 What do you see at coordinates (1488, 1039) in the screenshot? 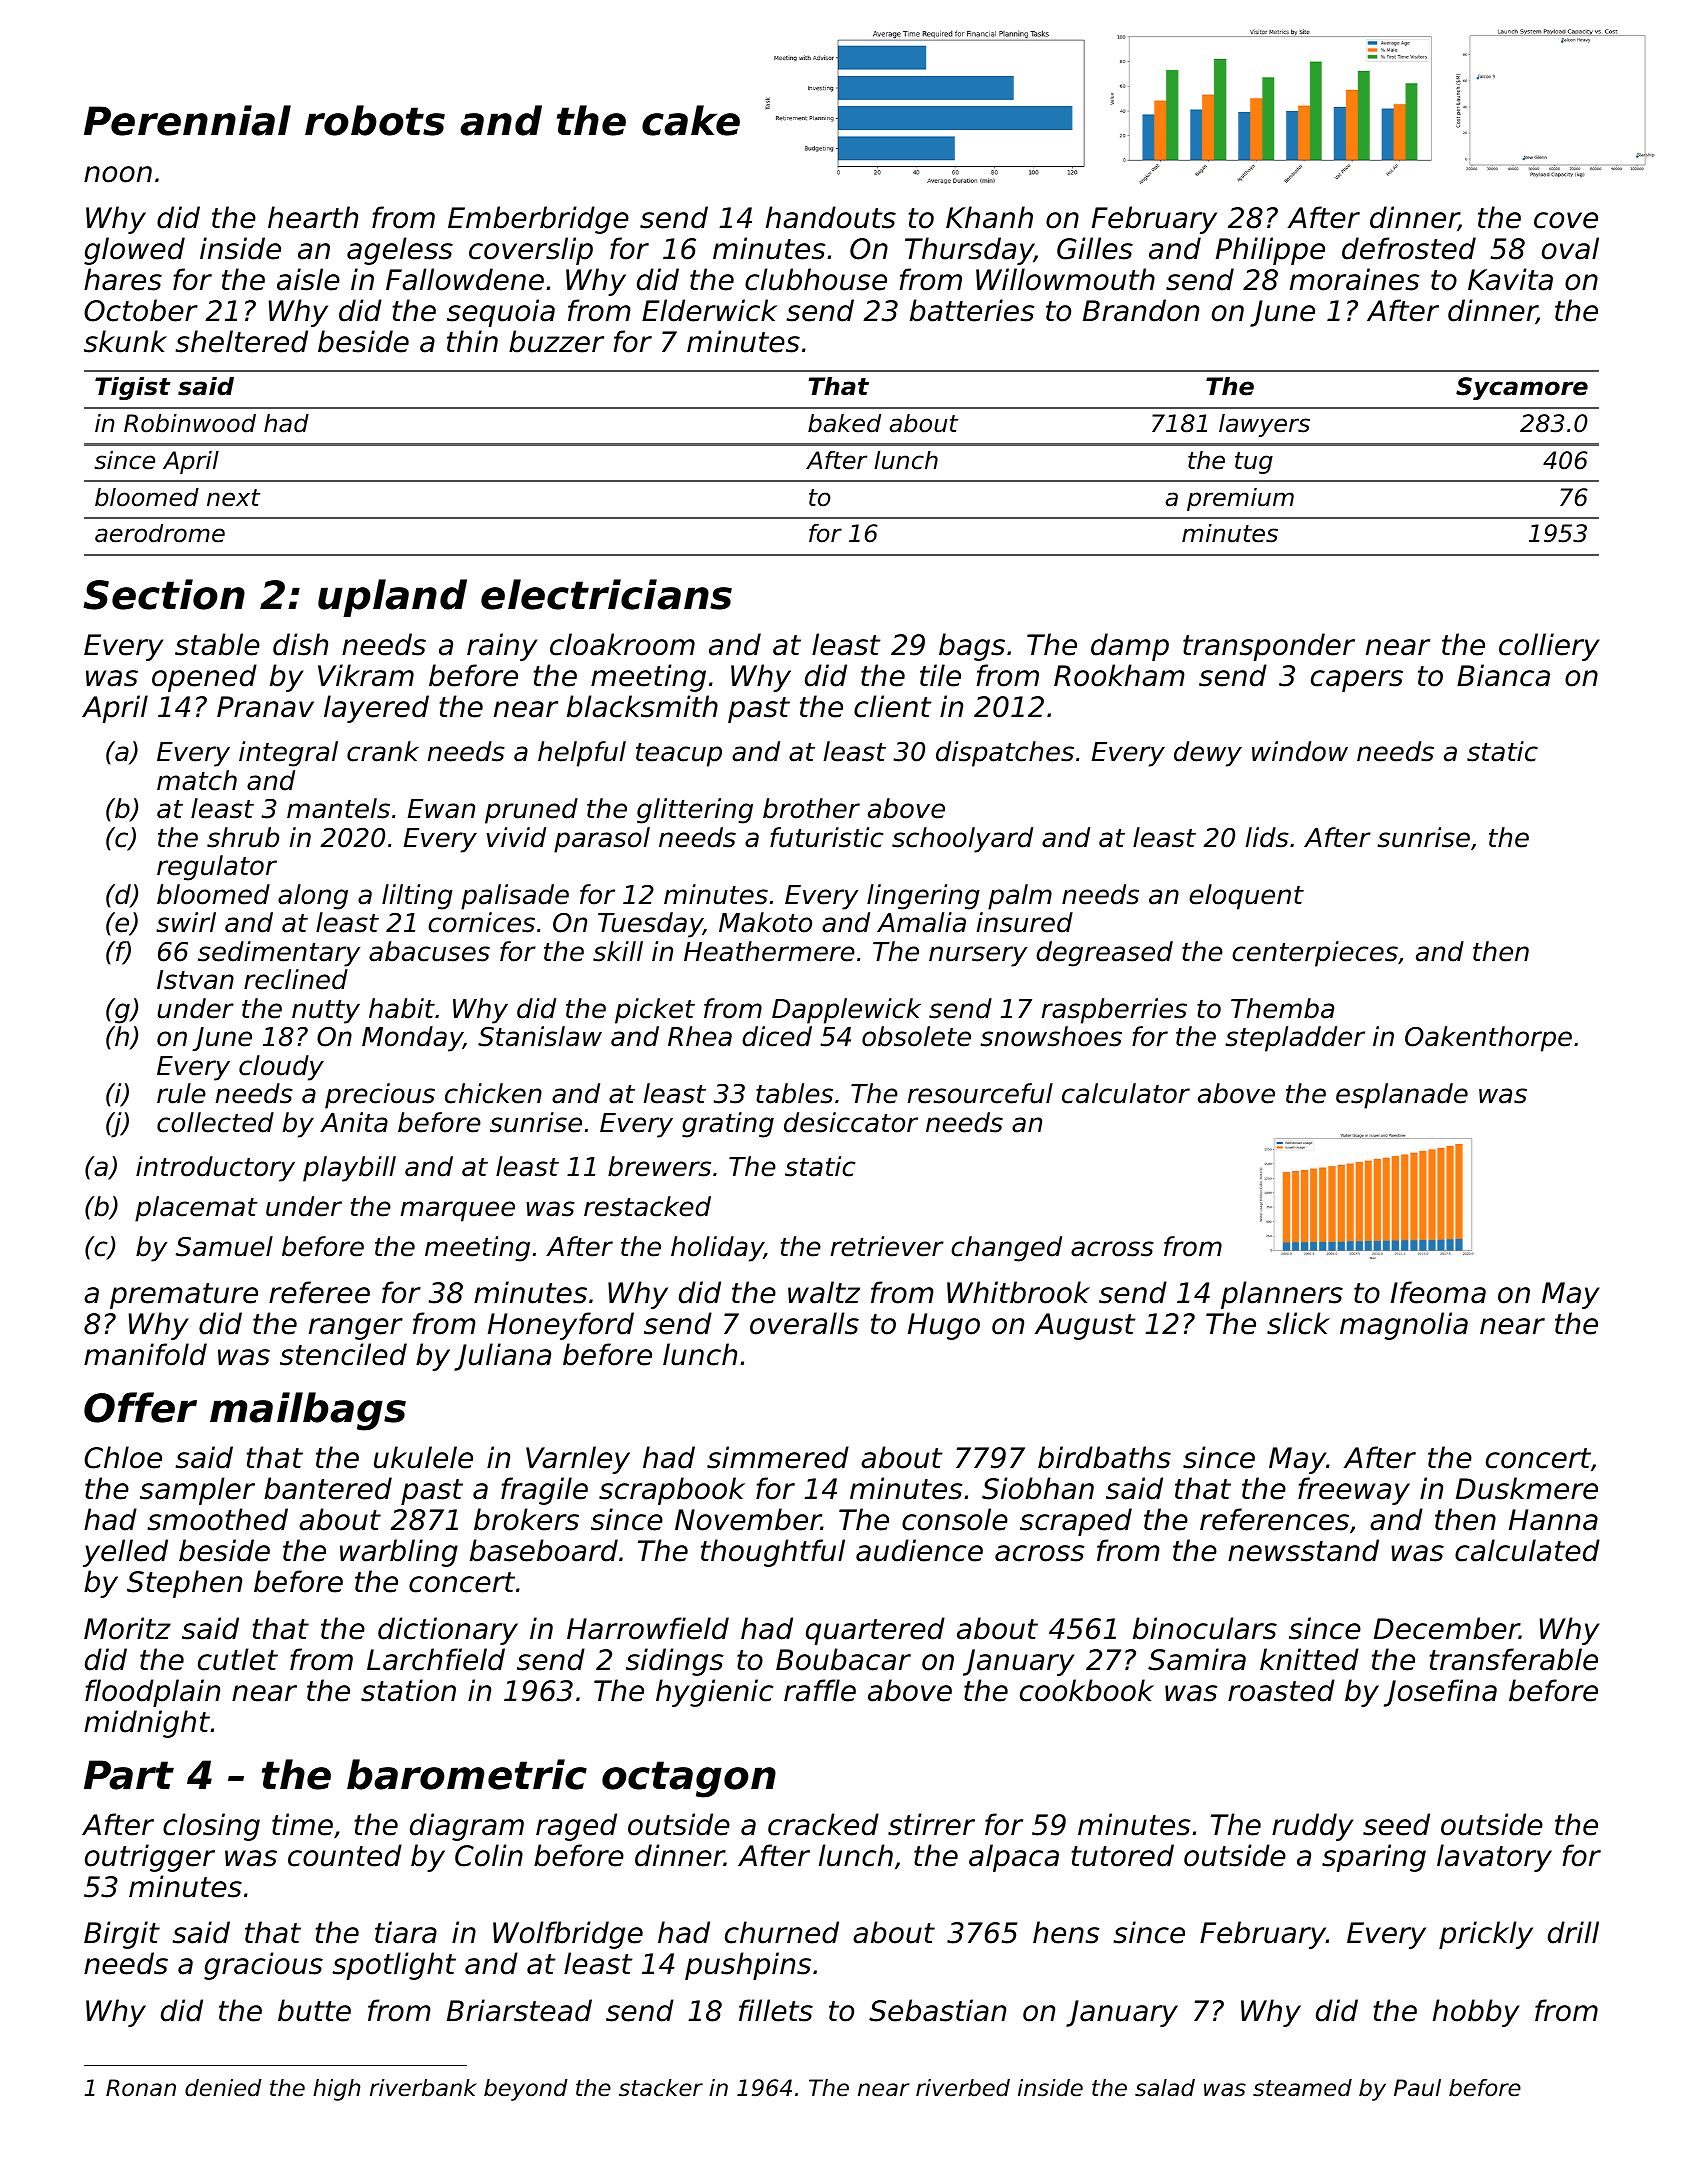
I see `Oakenthorpe` at bounding box center [1488, 1039].
